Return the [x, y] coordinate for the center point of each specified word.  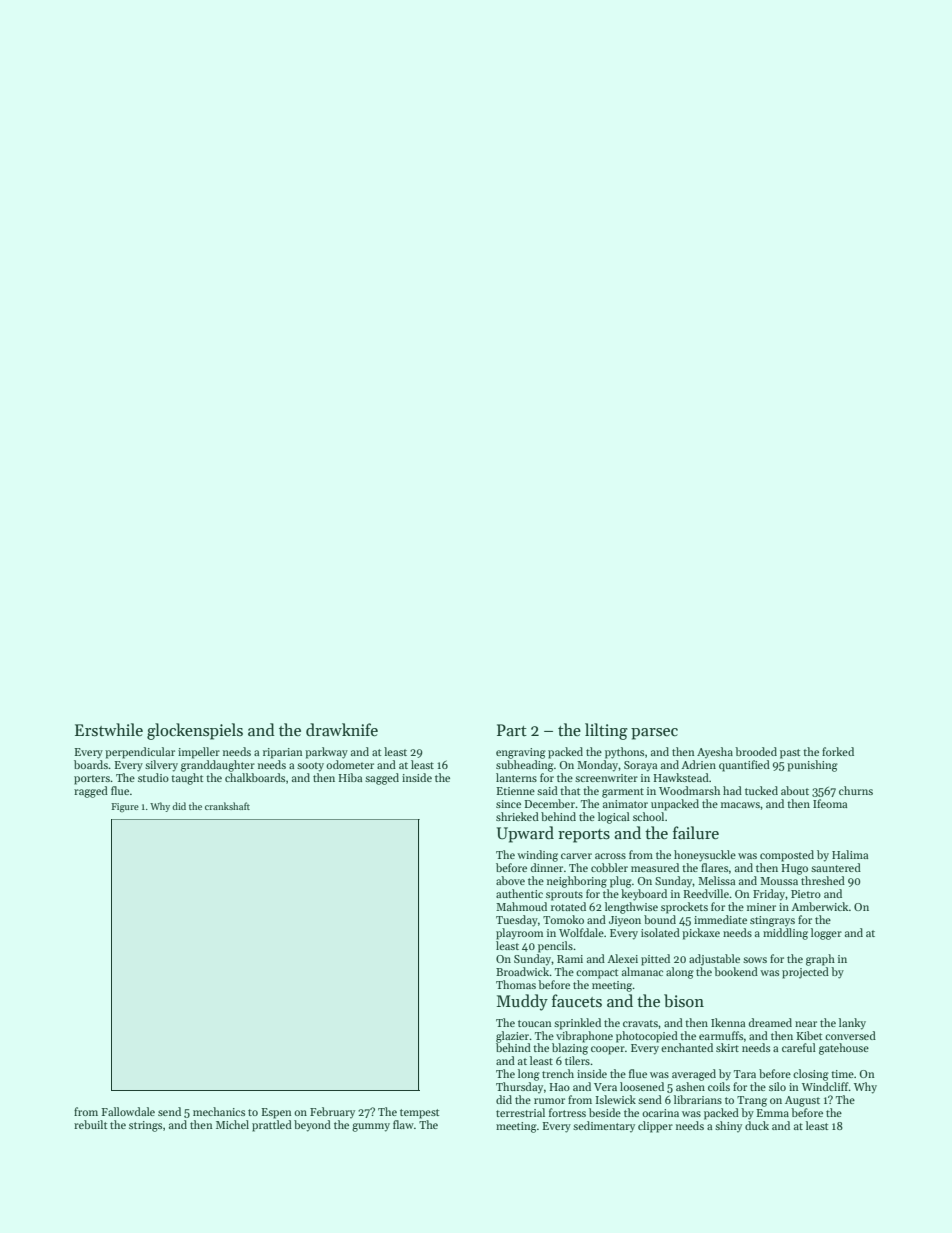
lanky [852, 1024]
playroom [519, 934]
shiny [728, 1126]
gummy [371, 1127]
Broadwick [522, 971]
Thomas [516, 984]
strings [145, 1126]
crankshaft [227, 806]
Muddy [522, 1002]
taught [187, 779]
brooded [756, 751]
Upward [525, 834]
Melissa [716, 880]
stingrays [772, 921]
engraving [521, 753]
